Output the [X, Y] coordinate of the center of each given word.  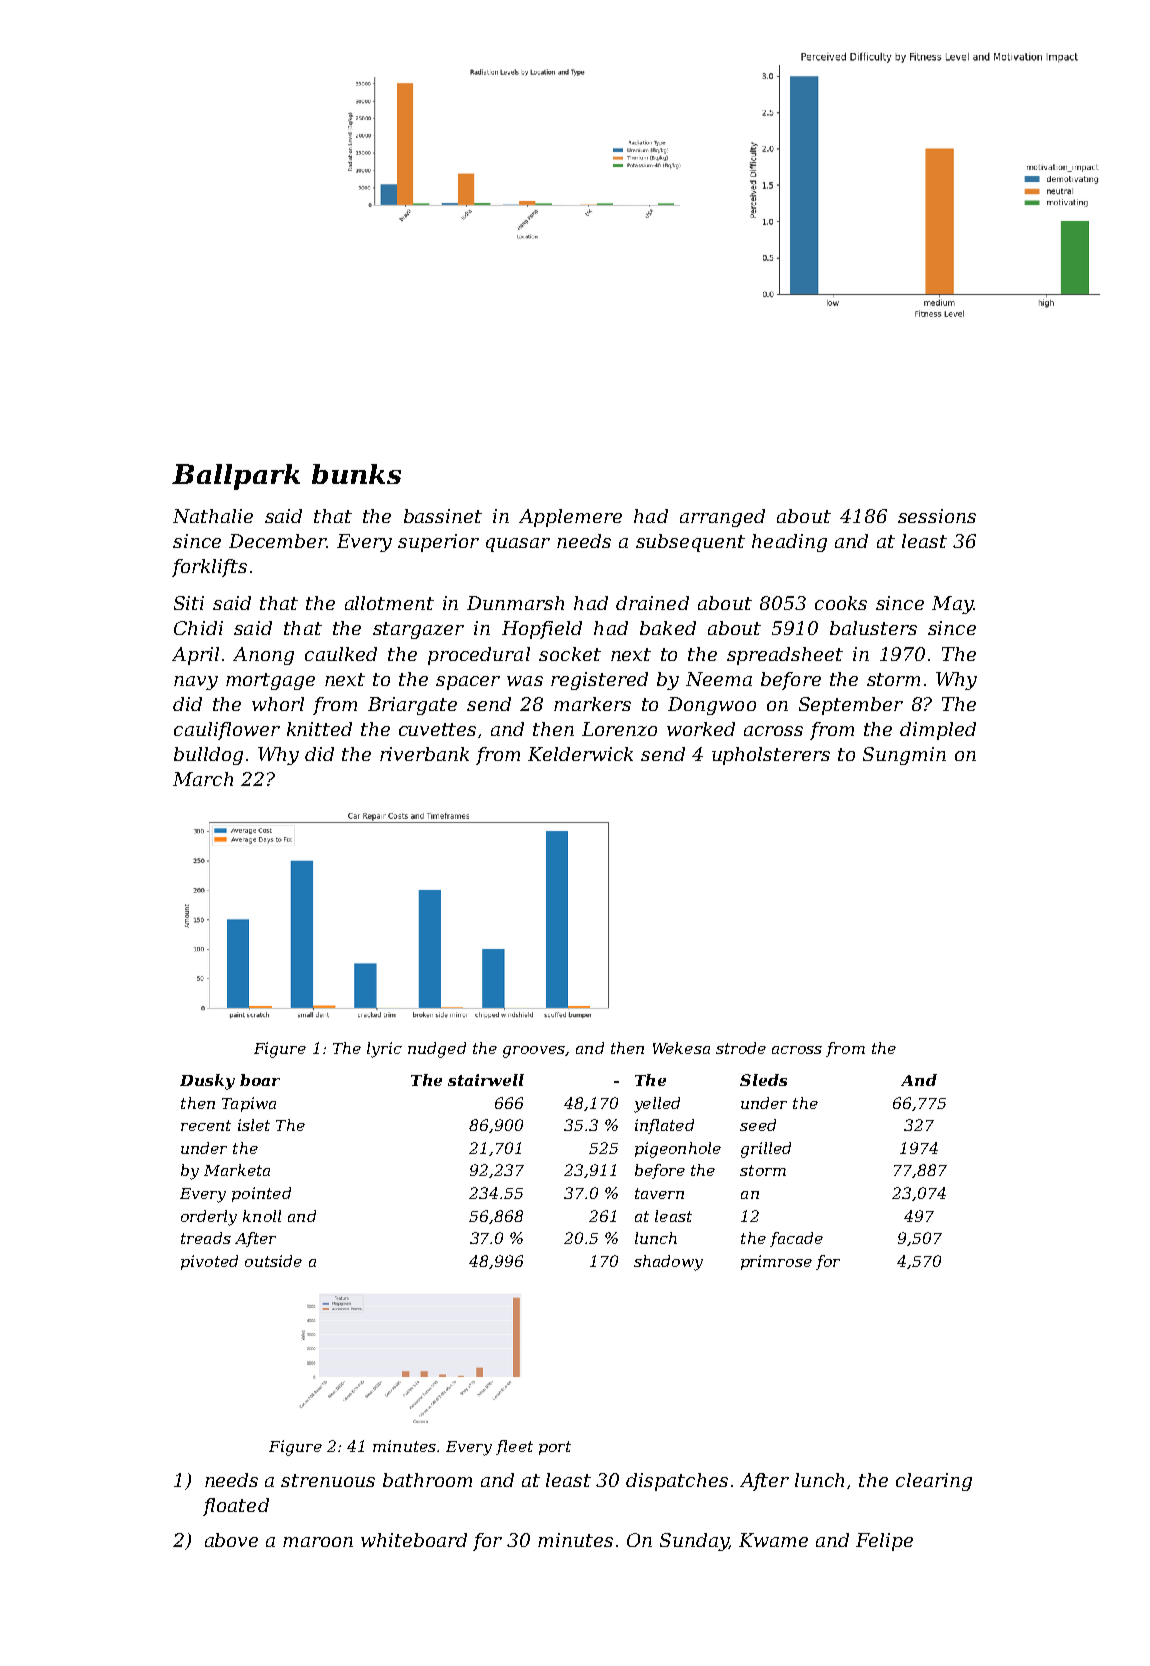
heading [789, 543]
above [231, 1540]
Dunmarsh [515, 603]
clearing [934, 1482]
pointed [261, 1194]
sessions [937, 516]
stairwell [486, 1080]
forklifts [209, 568]
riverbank [424, 754]
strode [741, 1048]
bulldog [208, 756]
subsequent [690, 543]
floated [236, 1507]
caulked [341, 654]
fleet [514, 1447]
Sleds [763, 1080]
